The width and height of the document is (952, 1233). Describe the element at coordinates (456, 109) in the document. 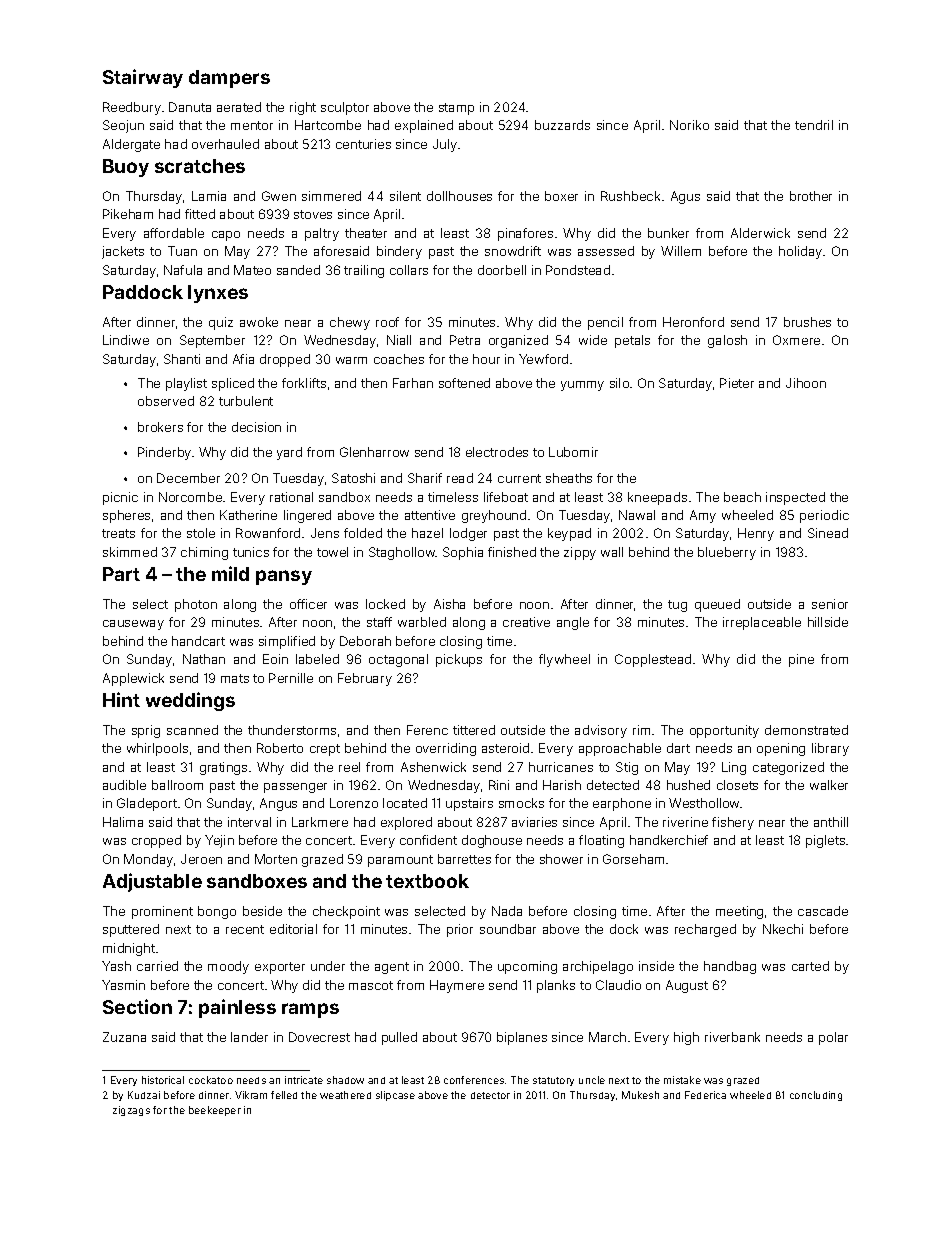

I see `stamp` at that location.
